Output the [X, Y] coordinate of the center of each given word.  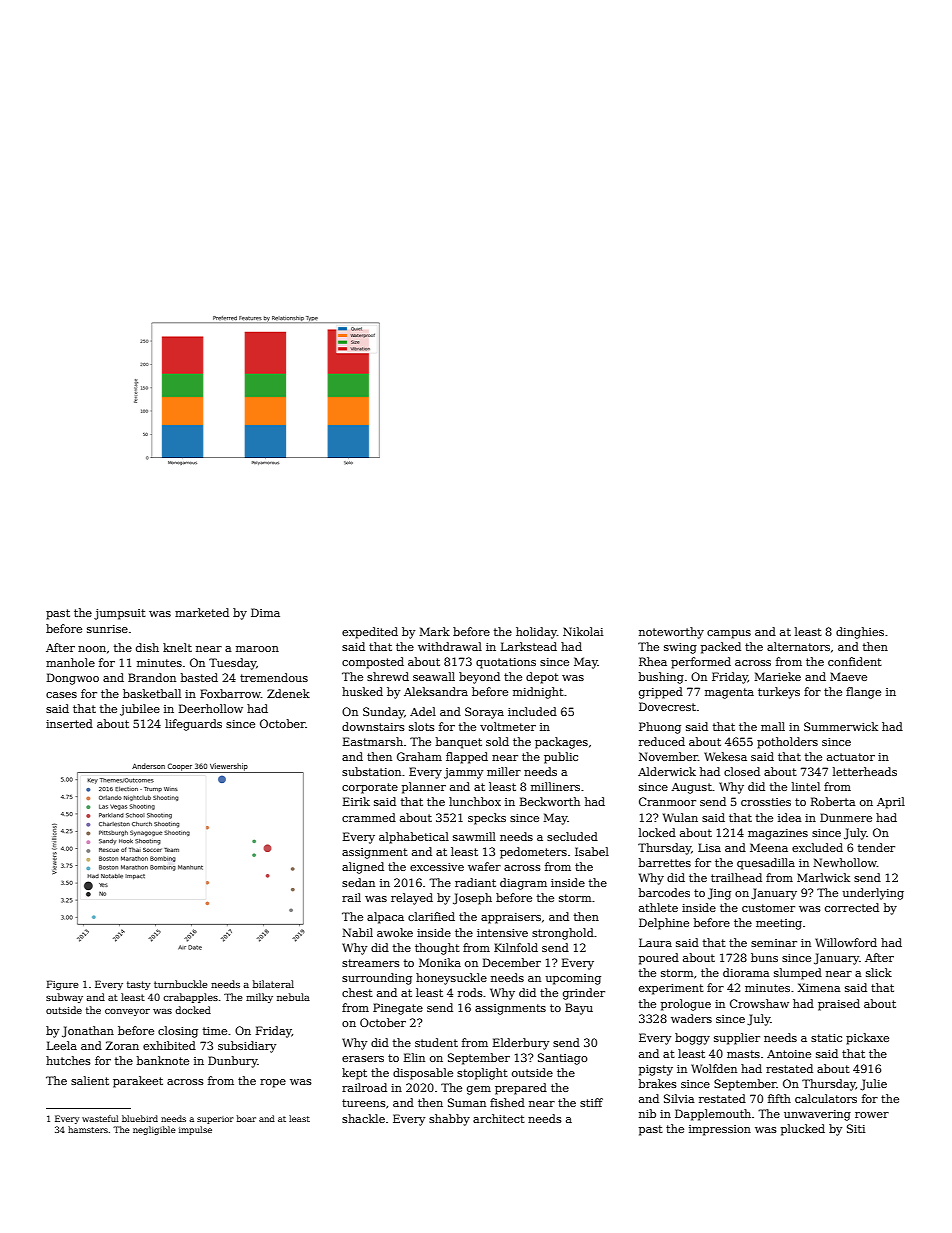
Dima [265, 612]
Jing [719, 894]
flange [863, 693]
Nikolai [583, 631]
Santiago [563, 1059]
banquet [459, 743]
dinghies [860, 633]
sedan [358, 882]
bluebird [140, 1118]
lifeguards [193, 725]
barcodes [664, 892]
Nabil [357, 932]
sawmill [474, 836]
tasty [139, 985]
